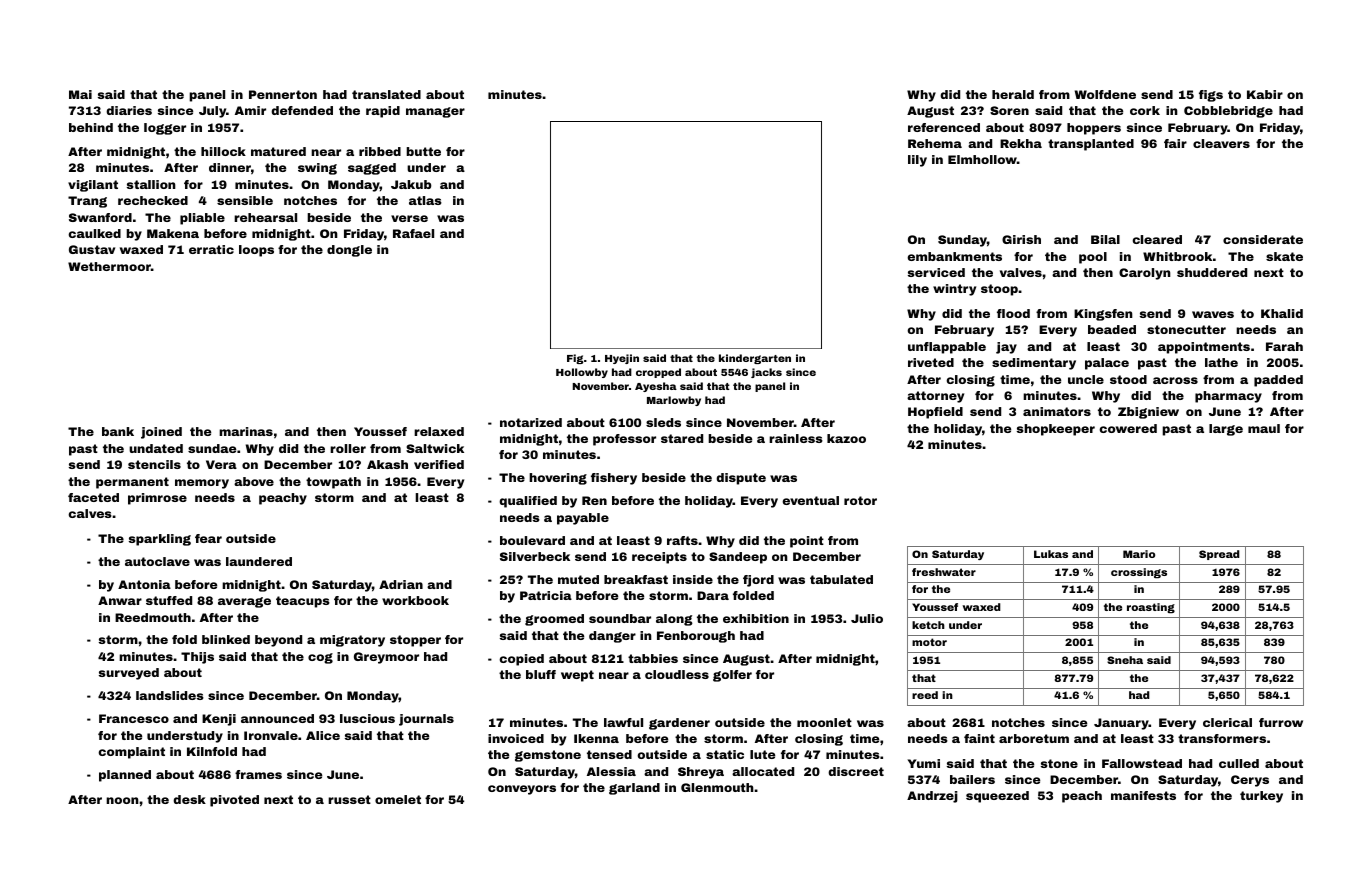 The image size is (1372, 887). Describe the element at coordinates (531, 422) in the image. I see `notarized` at that location.
